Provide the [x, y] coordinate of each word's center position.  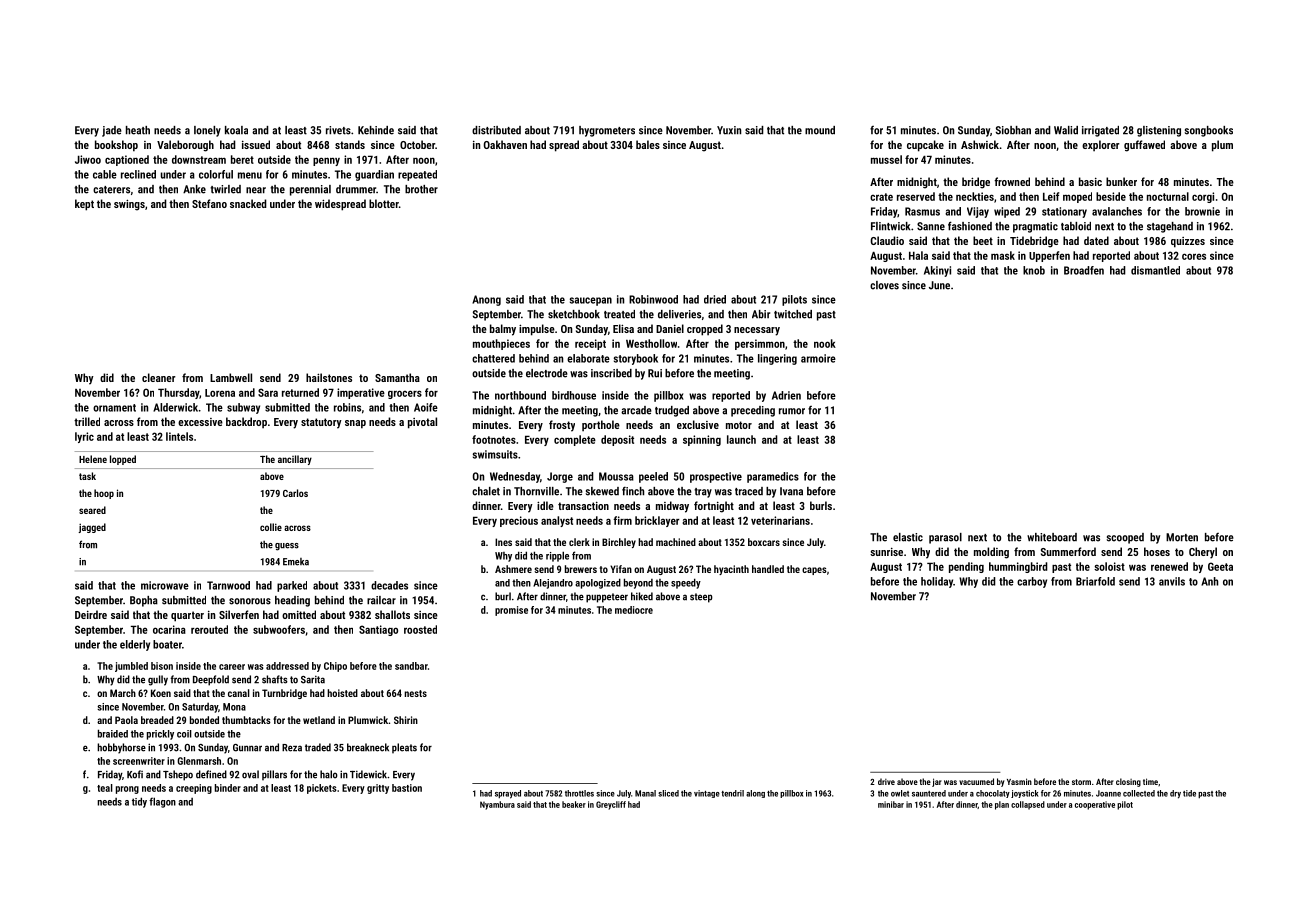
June [939, 285]
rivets [338, 130]
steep [701, 598]
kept [84, 205]
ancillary [295, 460]
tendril [732, 793]
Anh [1209, 581]
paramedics [773, 477]
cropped [705, 330]
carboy [1032, 582]
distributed [496, 130]
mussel [886, 159]
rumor [792, 411]
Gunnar [247, 748]
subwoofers [279, 629]
